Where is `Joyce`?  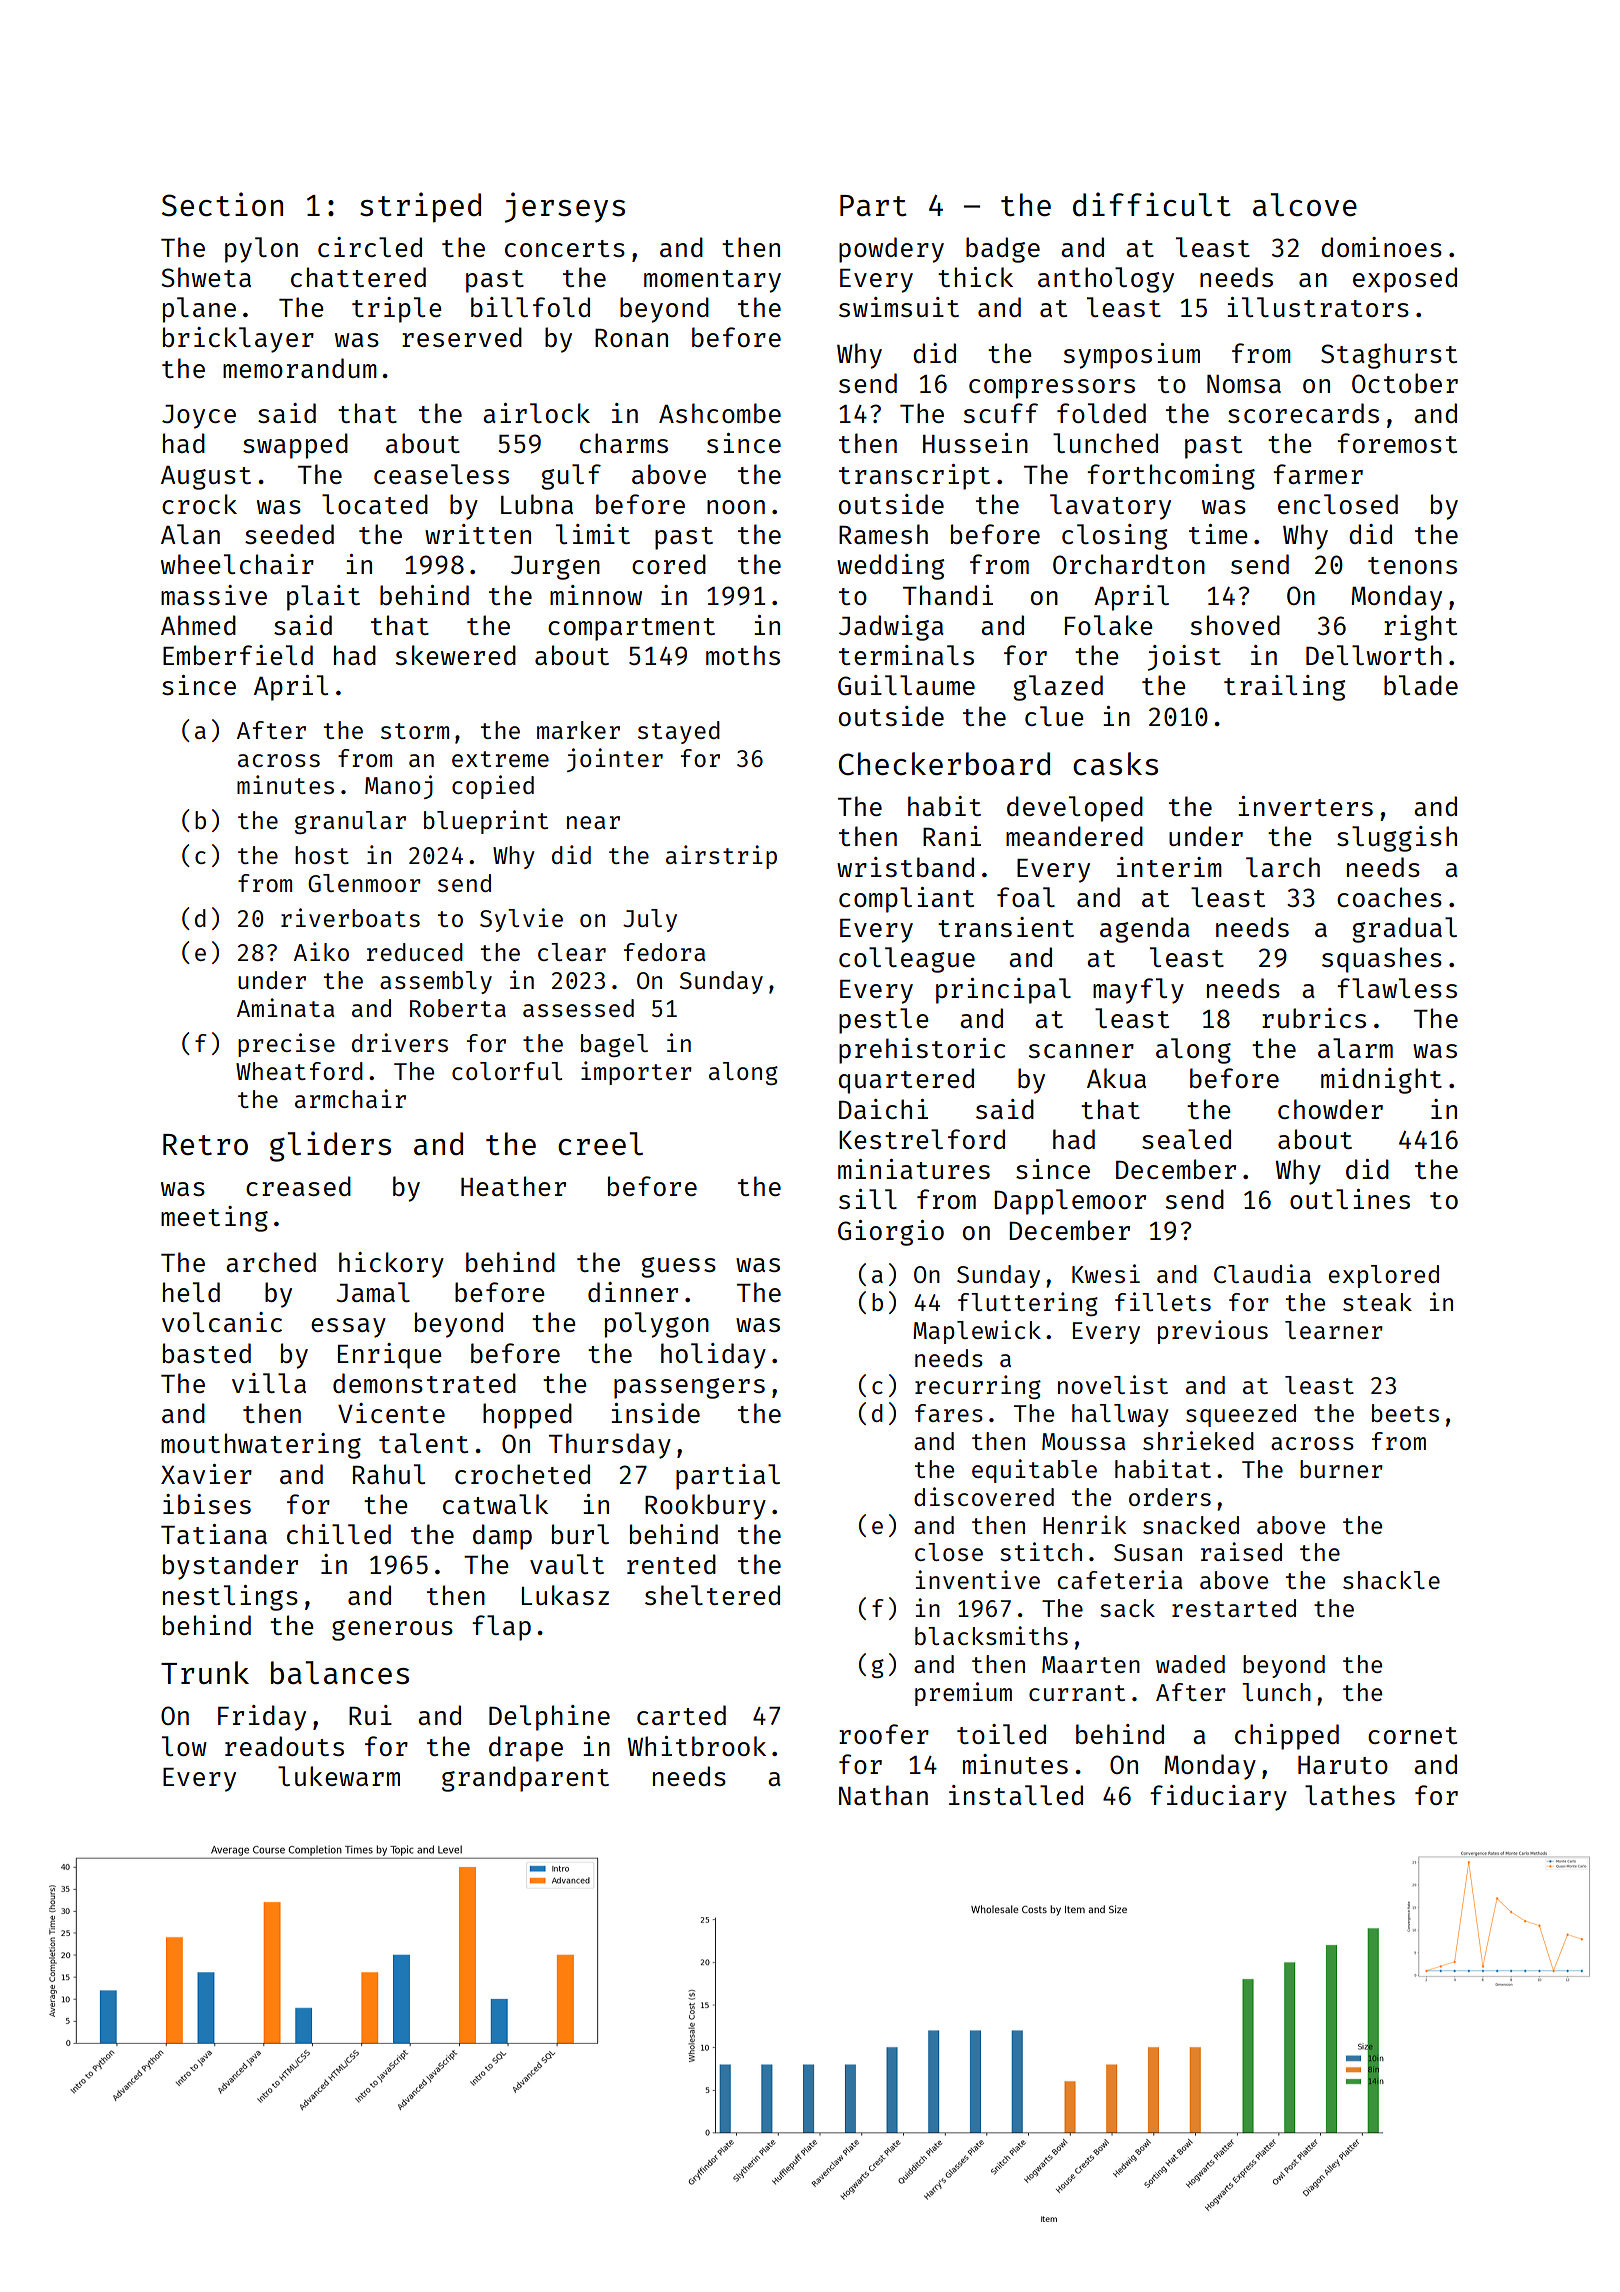
Joyce is located at coordinates (199, 417).
